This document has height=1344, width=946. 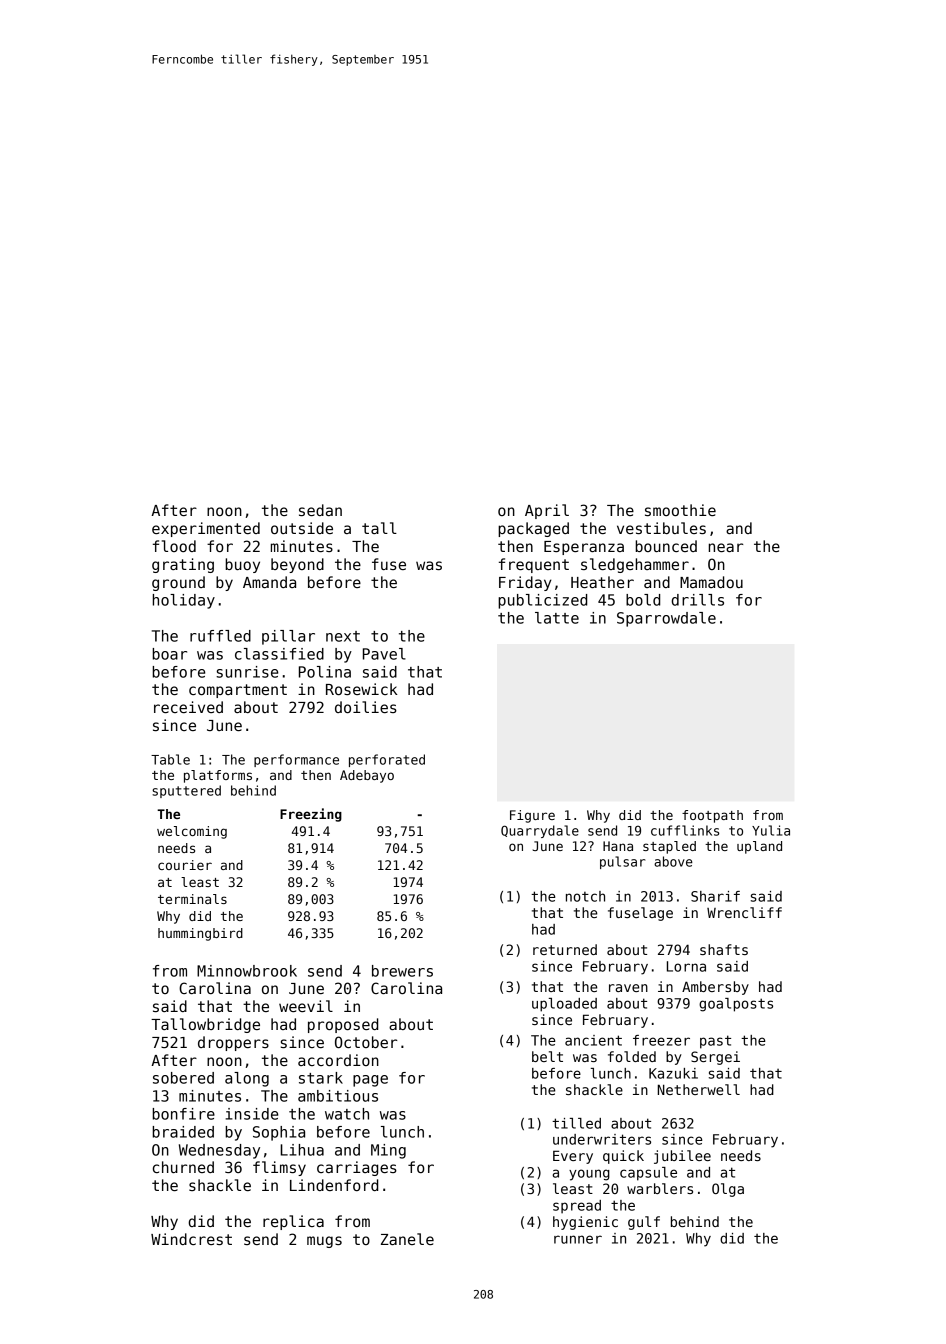 What do you see at coordinates (343, 636) in the document?
I see `next` at bounding box center [343, 636].
